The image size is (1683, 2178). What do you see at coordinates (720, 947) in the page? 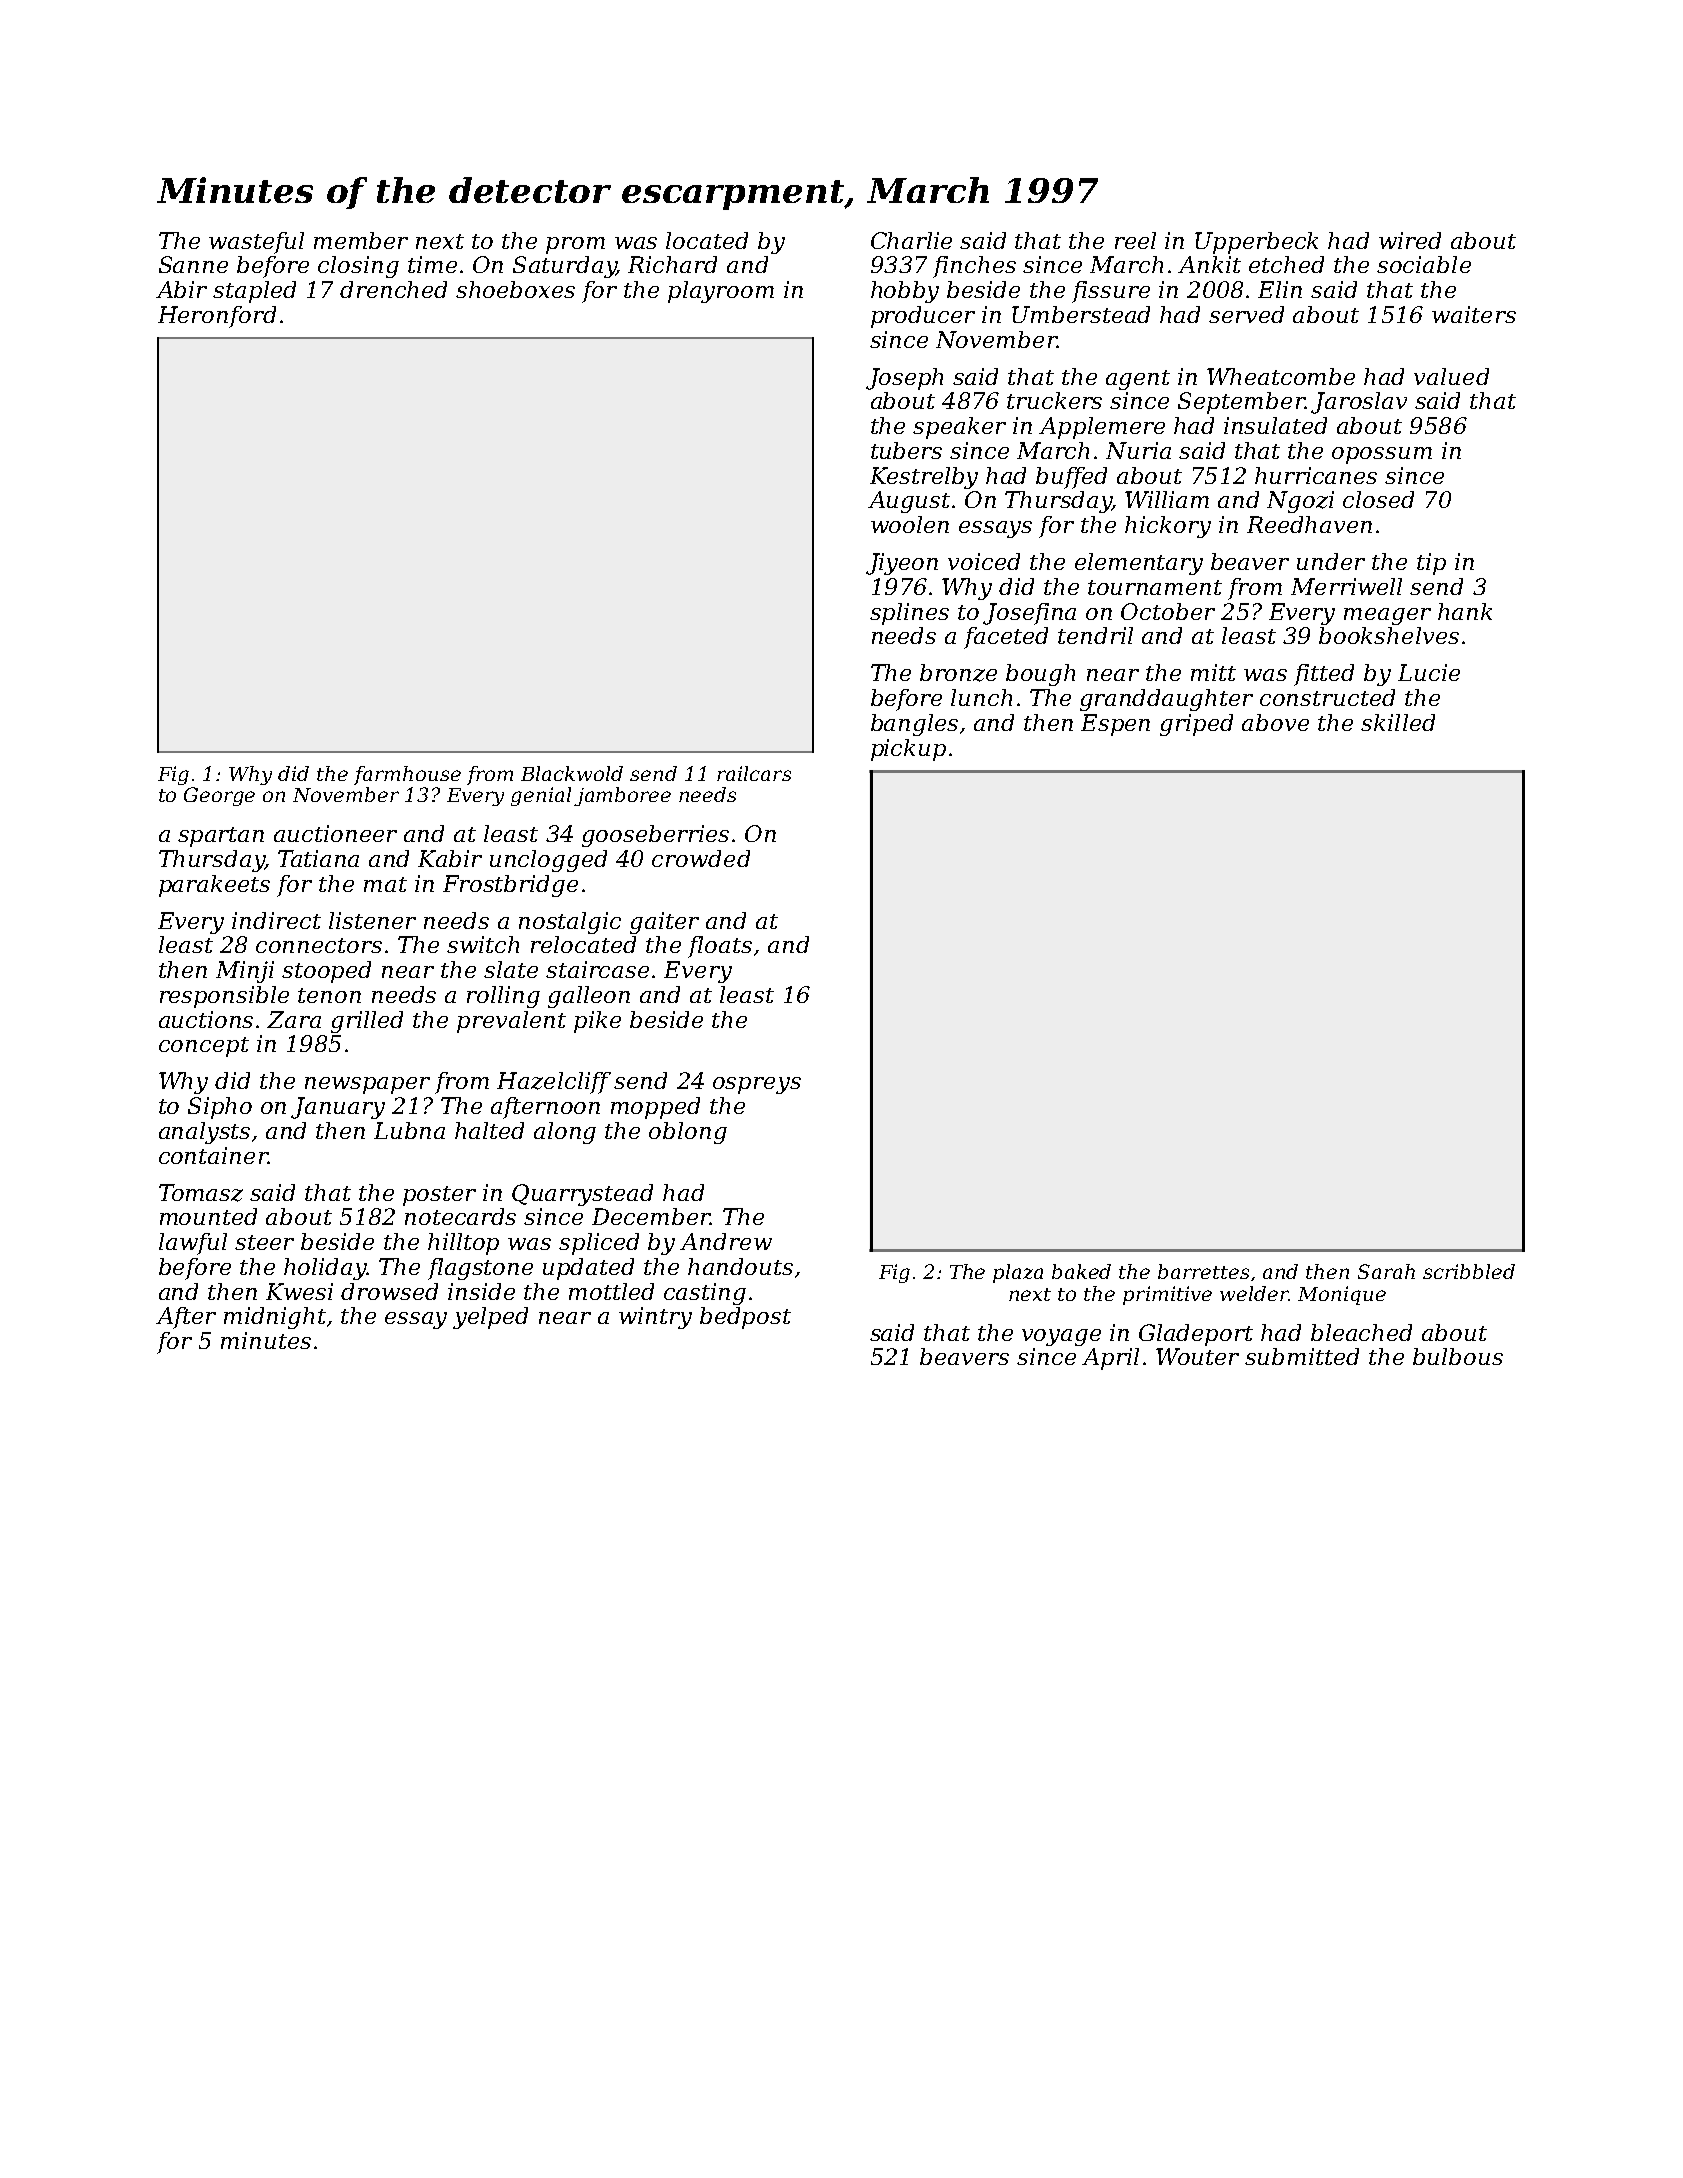
I see `floats` at bounding box center [720, 947].
